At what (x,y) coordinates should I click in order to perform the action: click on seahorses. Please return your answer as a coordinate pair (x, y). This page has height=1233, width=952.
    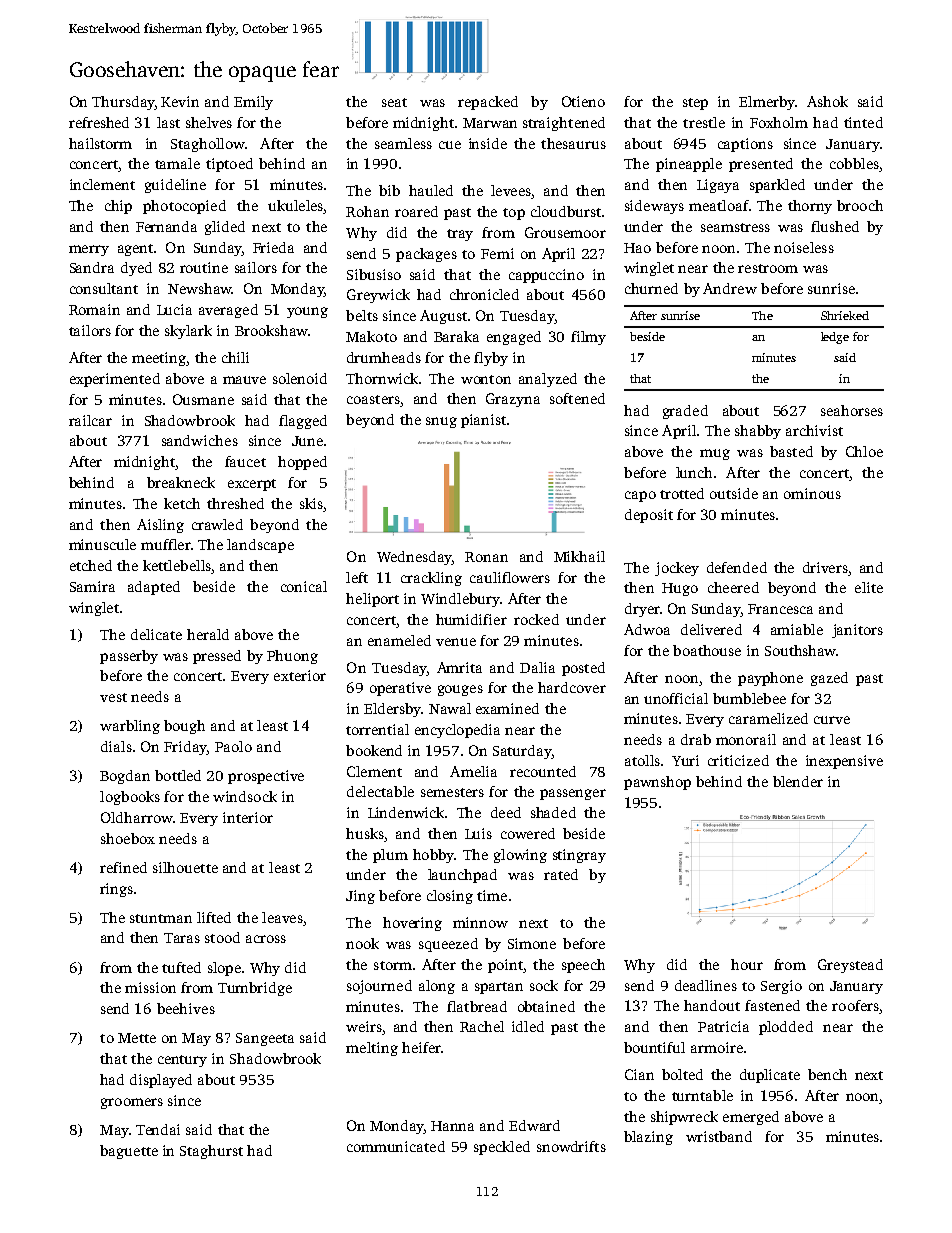
    Looking at the image, I should click on (852, 410).
